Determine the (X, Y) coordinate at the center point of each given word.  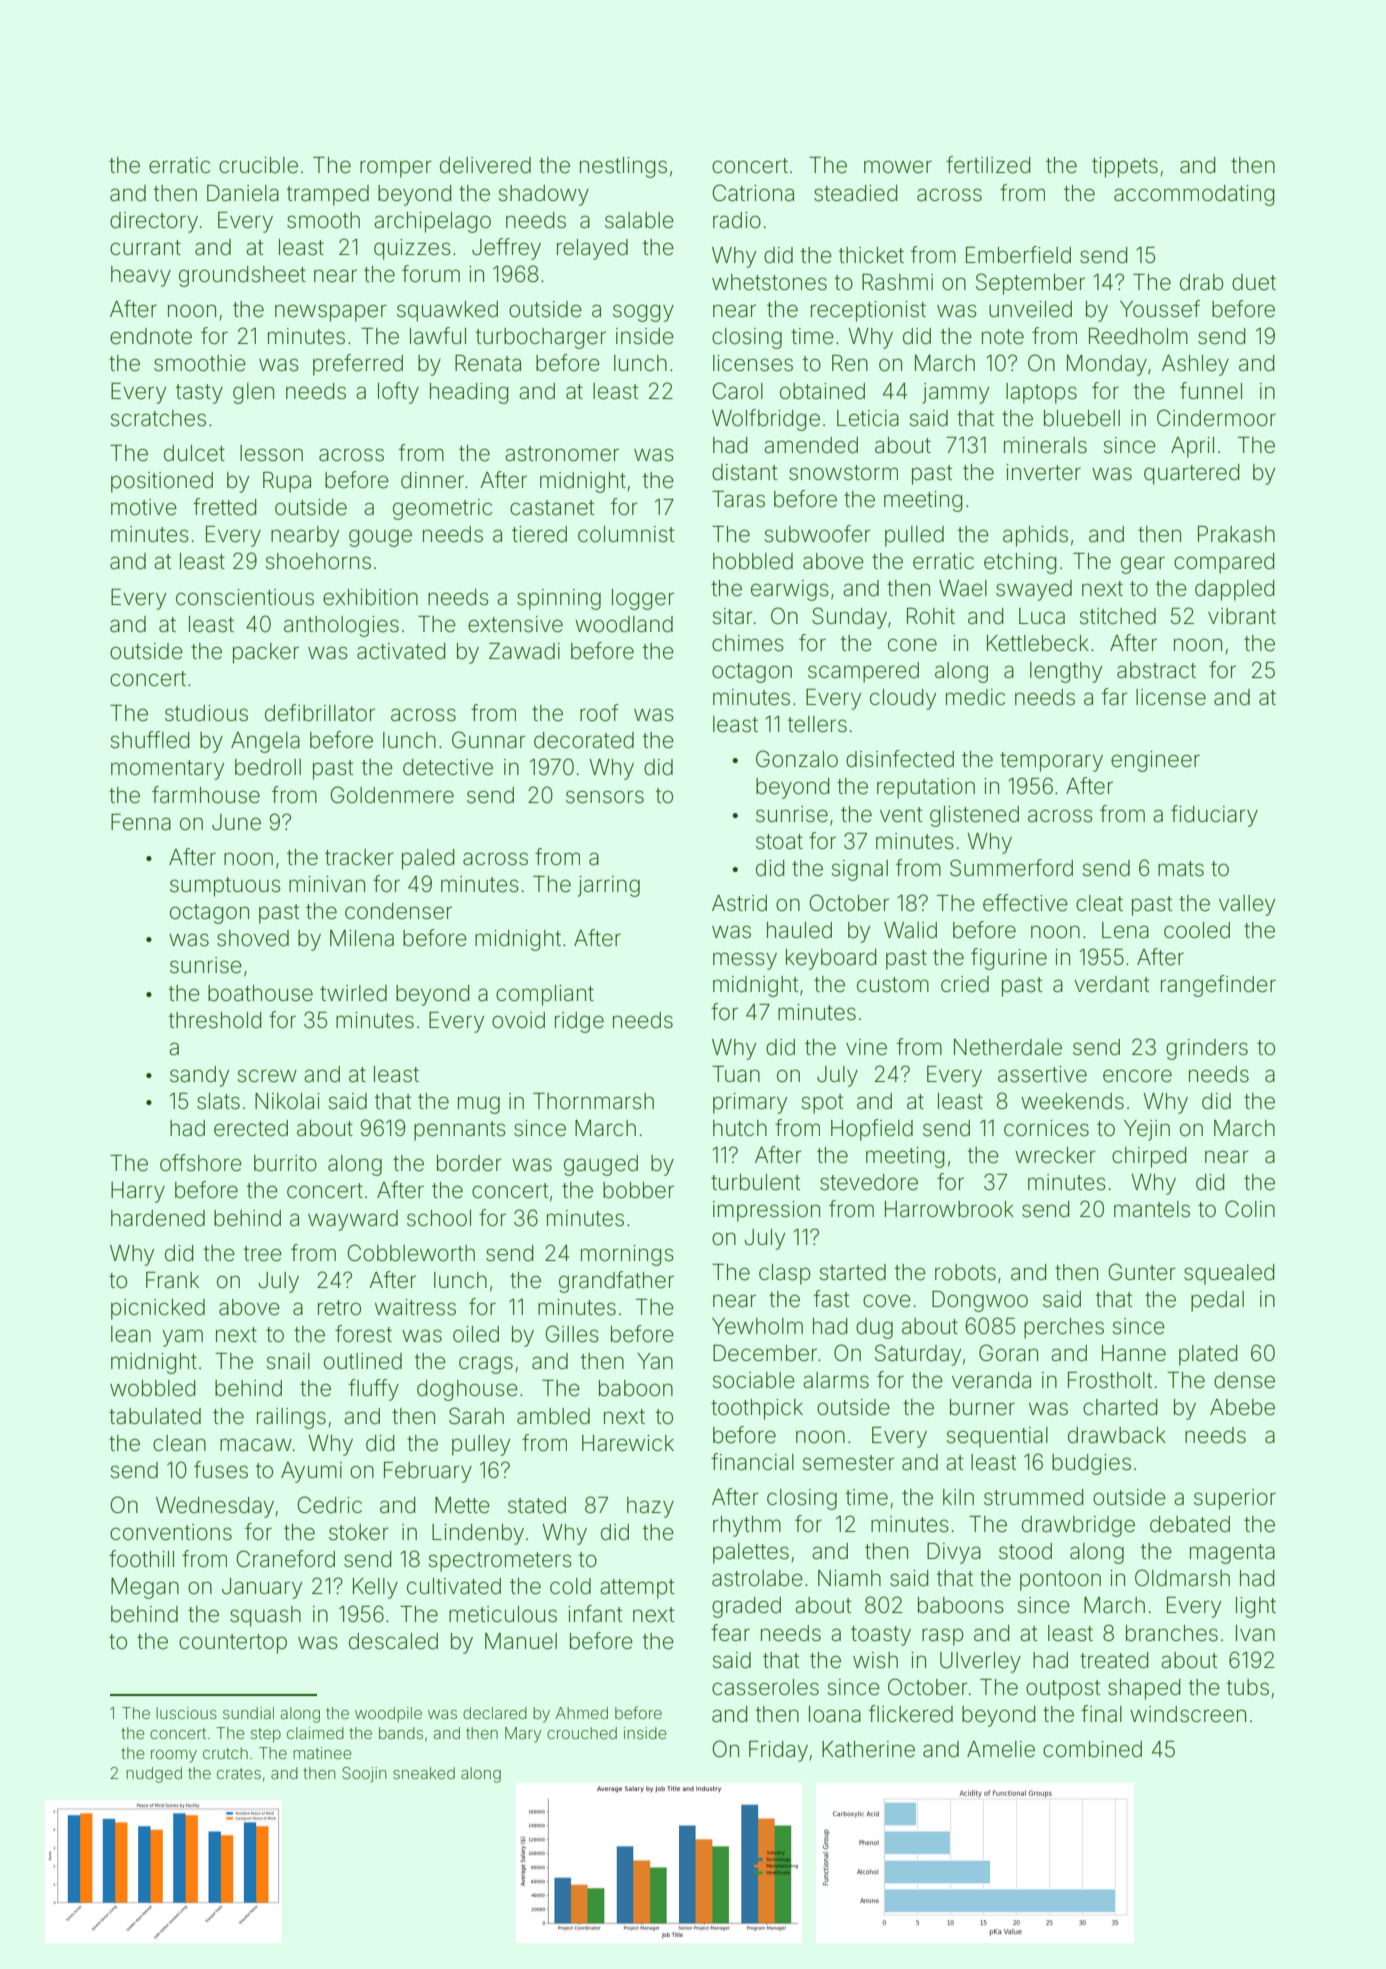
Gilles (572, 1334)
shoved (253, 938)
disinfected (900, 759)
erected (251, 1128)
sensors (605, 797)
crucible (258, 165)
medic (975, 697)
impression (766, 1211)
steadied (855, 193)
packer (266, 653)
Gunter (1142, 1272)
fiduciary (1214, 816)
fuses (221, 1470)
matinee (322, 1753)
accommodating (1194, 195)
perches (1064, 1328)
